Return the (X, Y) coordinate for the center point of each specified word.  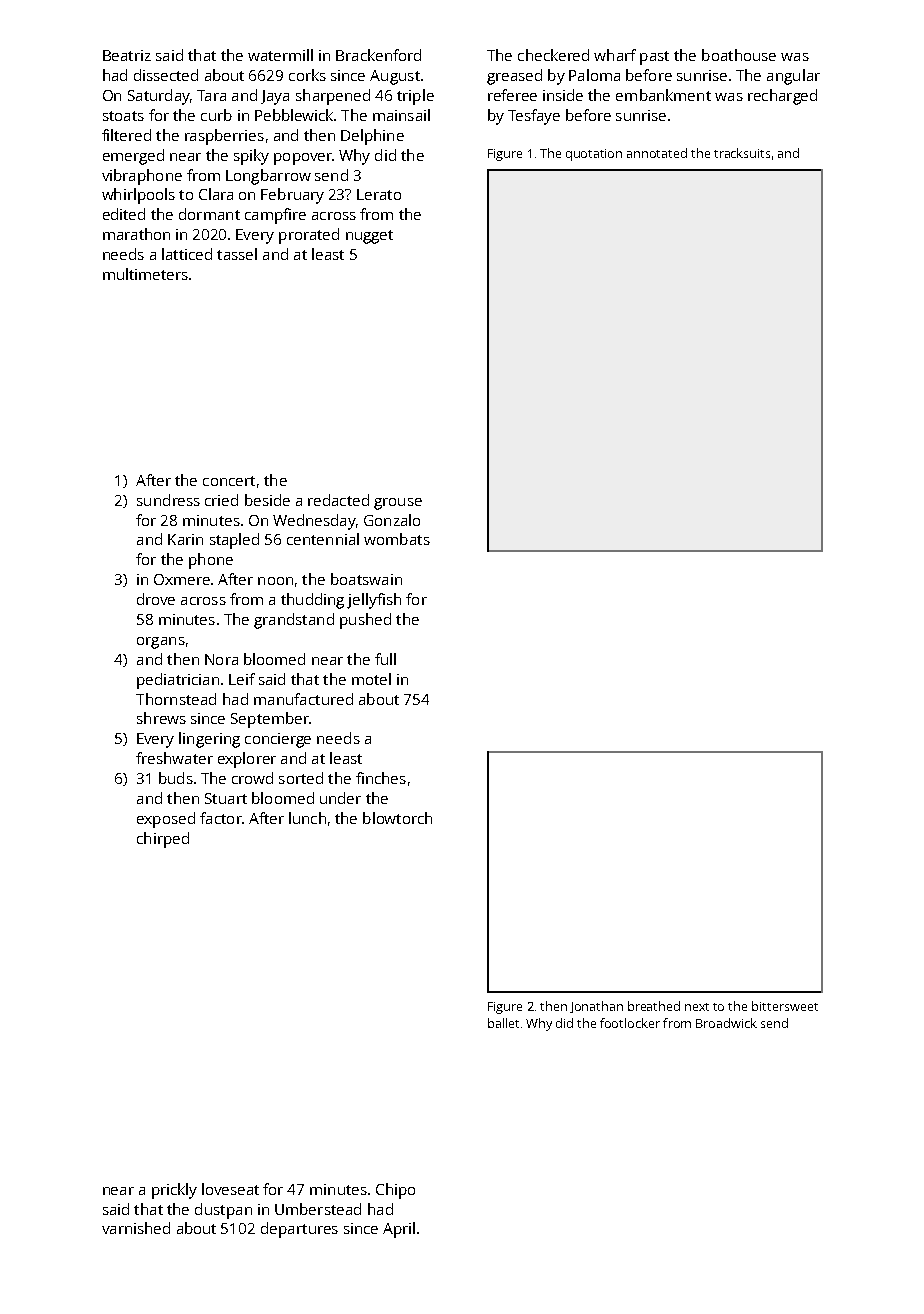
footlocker (630, 1023)
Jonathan (596, 1007)
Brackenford (378, 55)
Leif (242, 679)
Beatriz (127, 55)
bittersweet (785, 1006)
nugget (369, 237)
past (654, 58)
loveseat (230, 1189)
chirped (163, 840)
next (697, 1007)
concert (229, 481)
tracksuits (742, 153)
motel (371, 679)
